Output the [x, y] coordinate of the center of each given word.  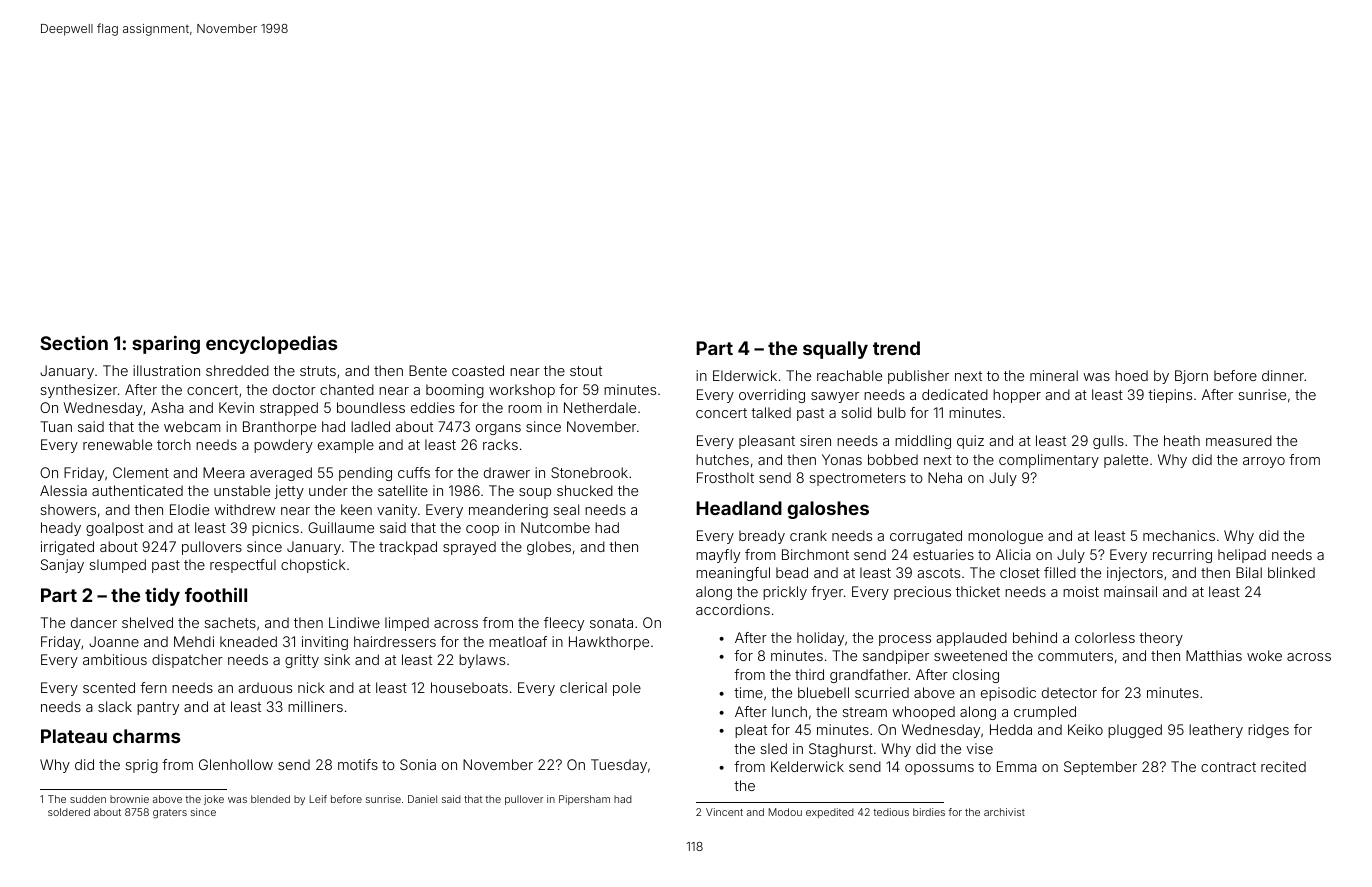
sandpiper [896, 657]
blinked [1291, 572]
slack [115, 706]
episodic [1008, 694]
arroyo [1264, 462]
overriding [772, 396]
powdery [283, 446]
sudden [88, 799]
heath [1182, 440]
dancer [94, 622]
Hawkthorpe [609, 643]
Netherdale [600, 407]
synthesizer [78, 391]
